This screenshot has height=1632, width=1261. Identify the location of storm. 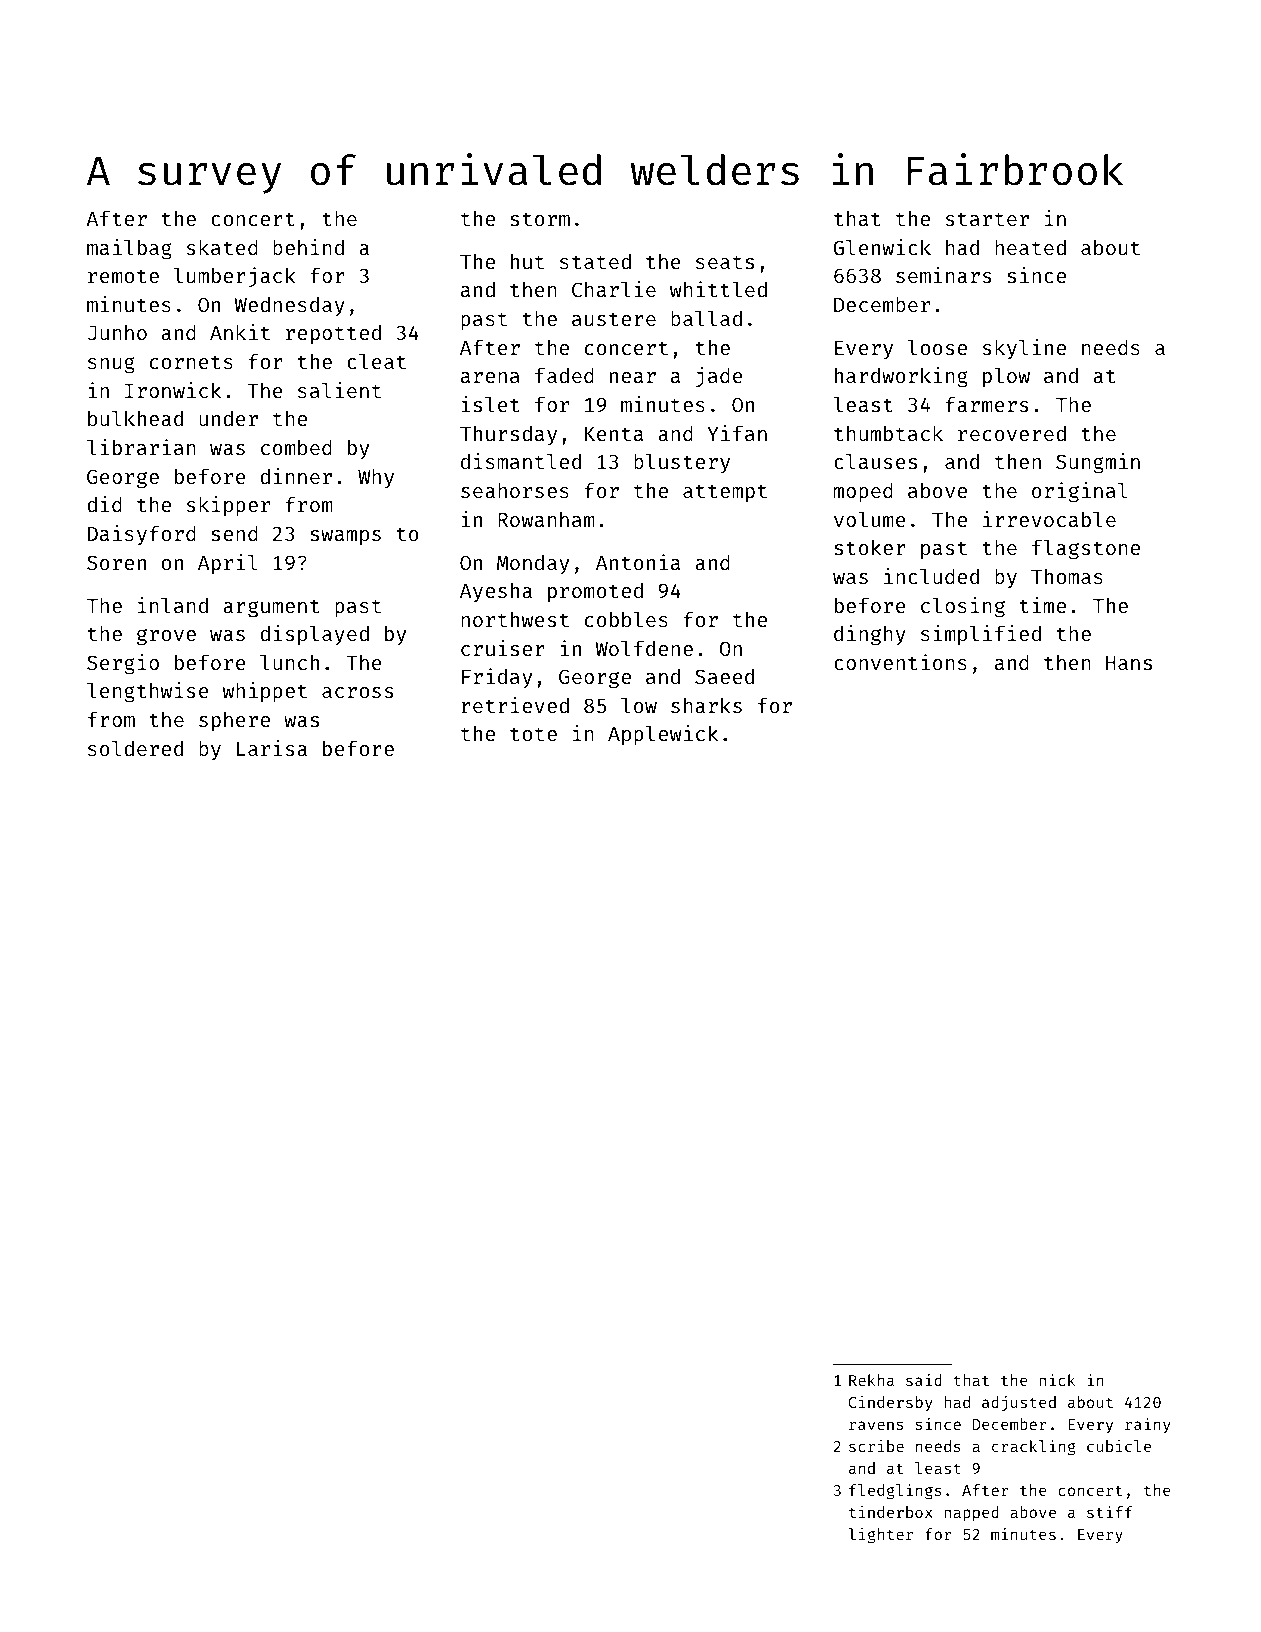
(540, 219).
